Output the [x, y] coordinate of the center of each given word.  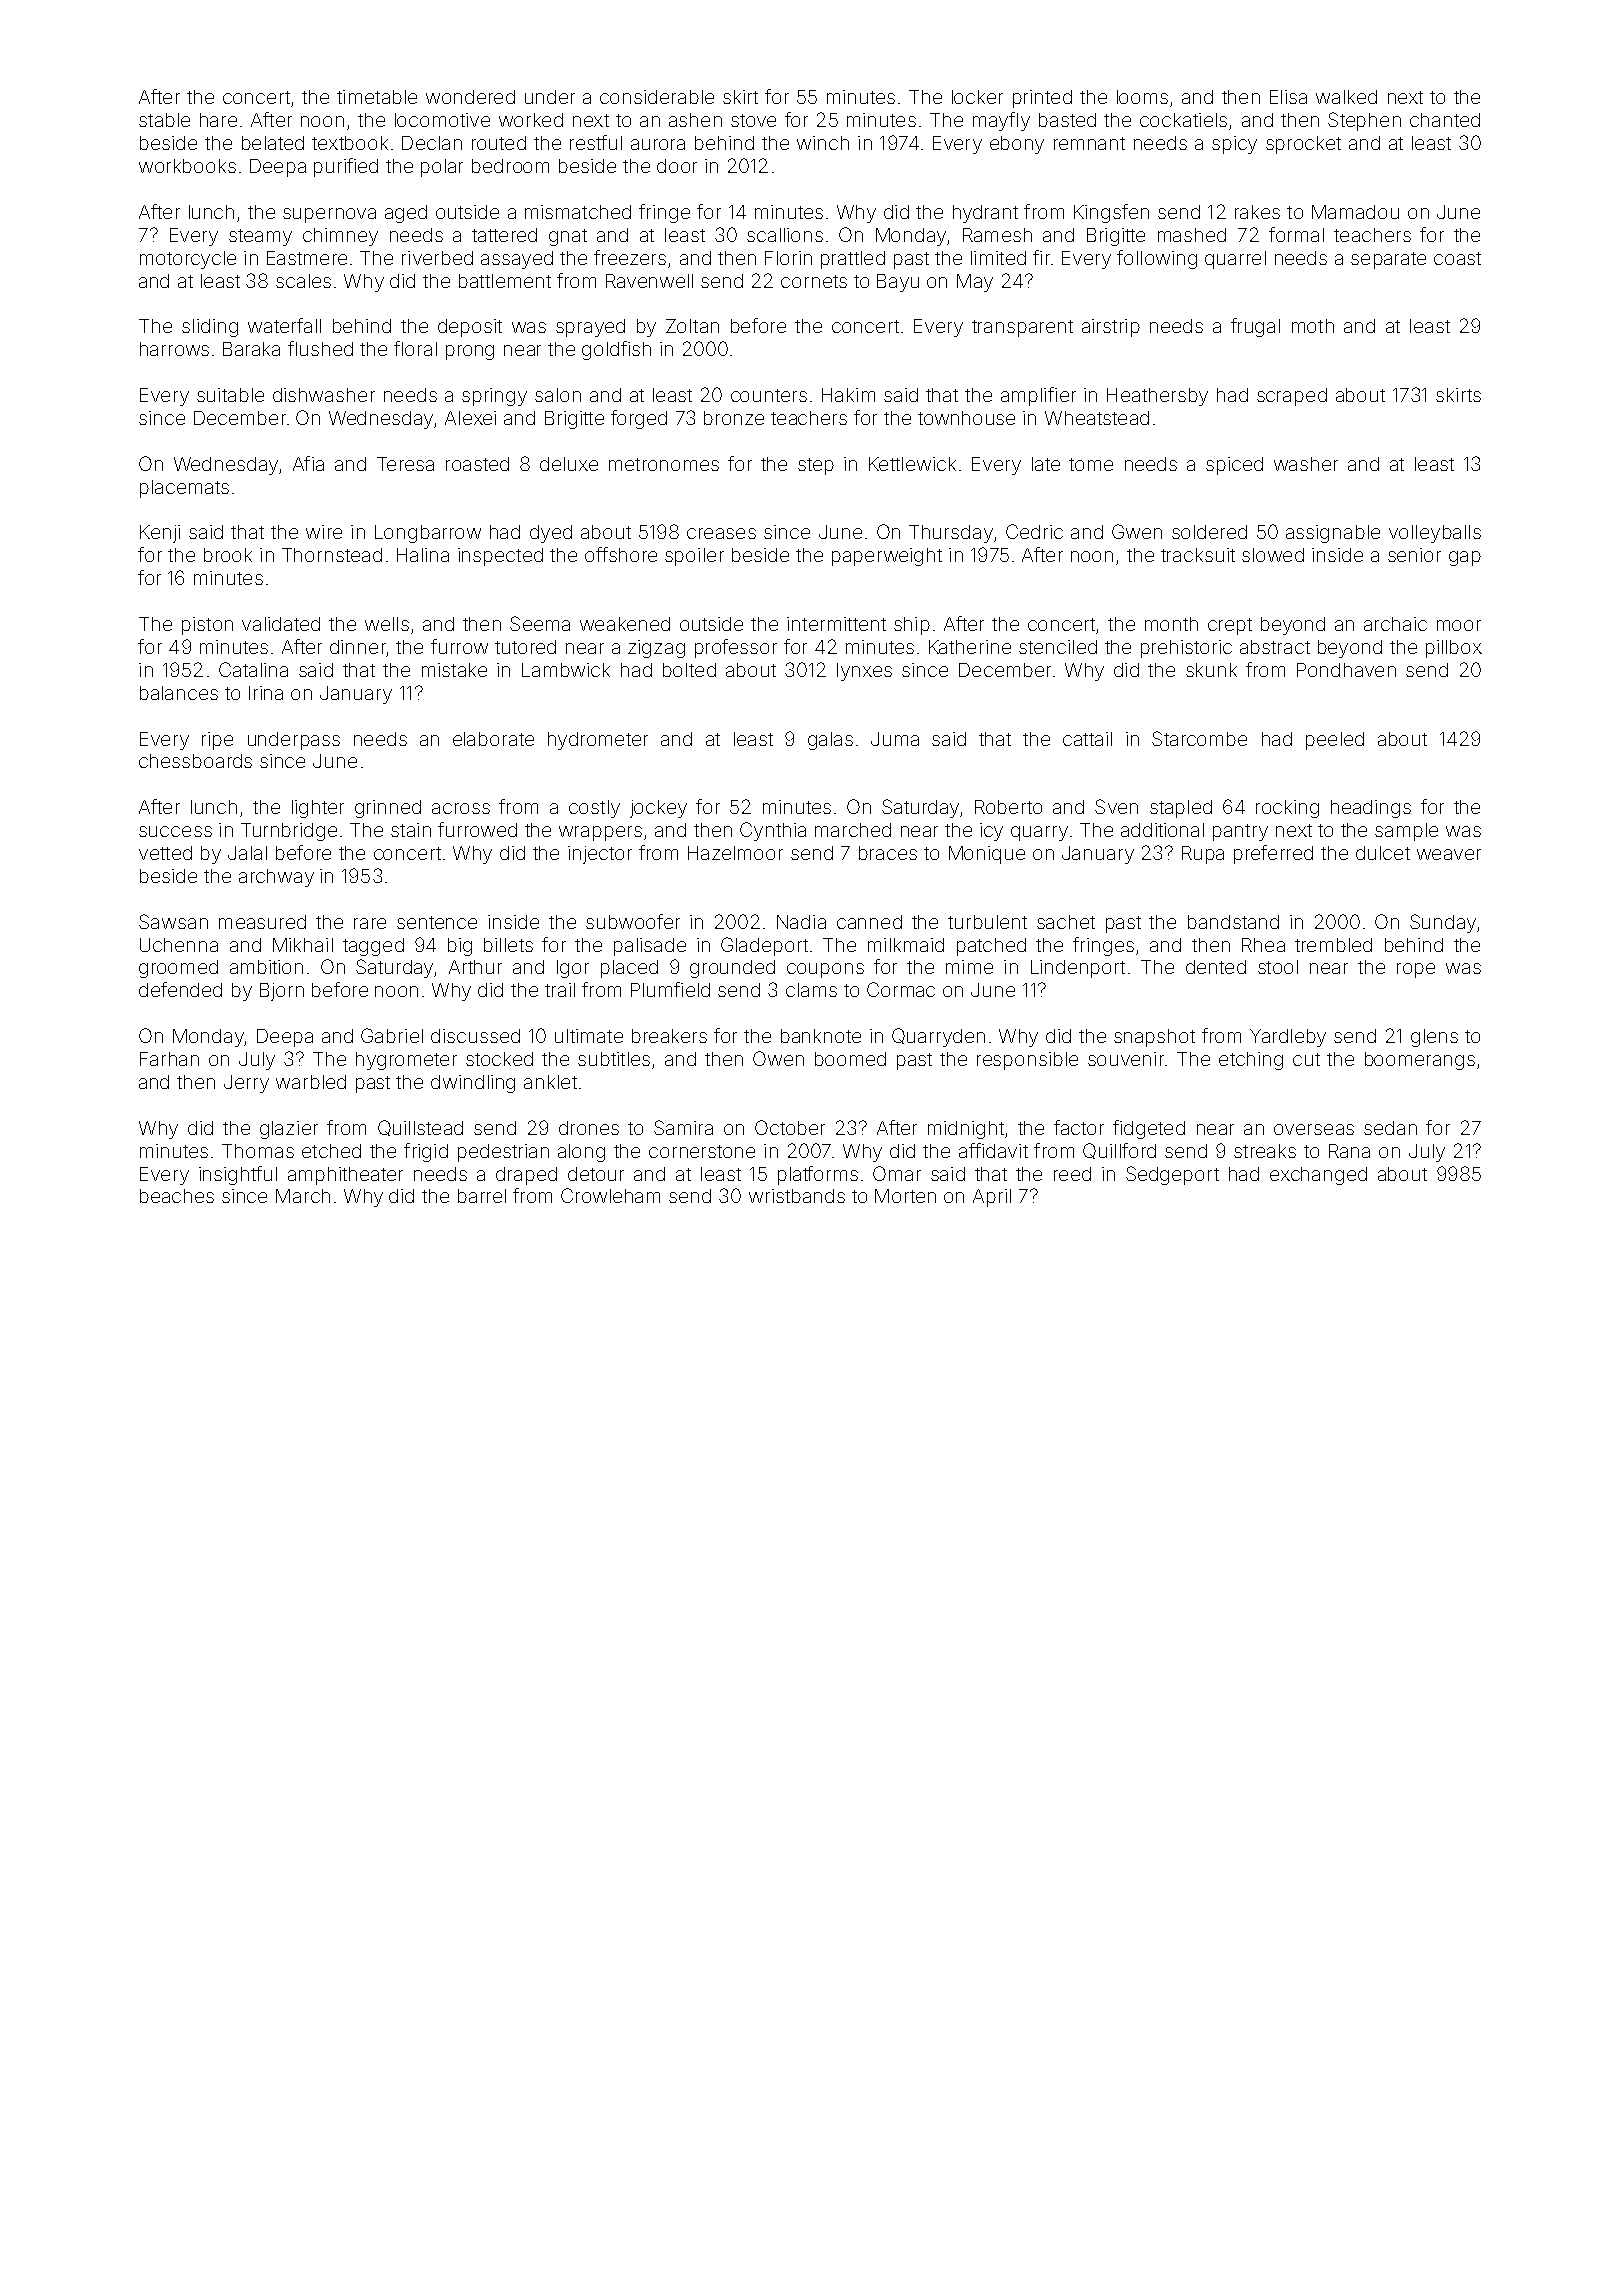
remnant [1089, 143]
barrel [482, 1196]
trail [560, 990]
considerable [657, 97]
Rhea [1263, 945]
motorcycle [188, 260]
